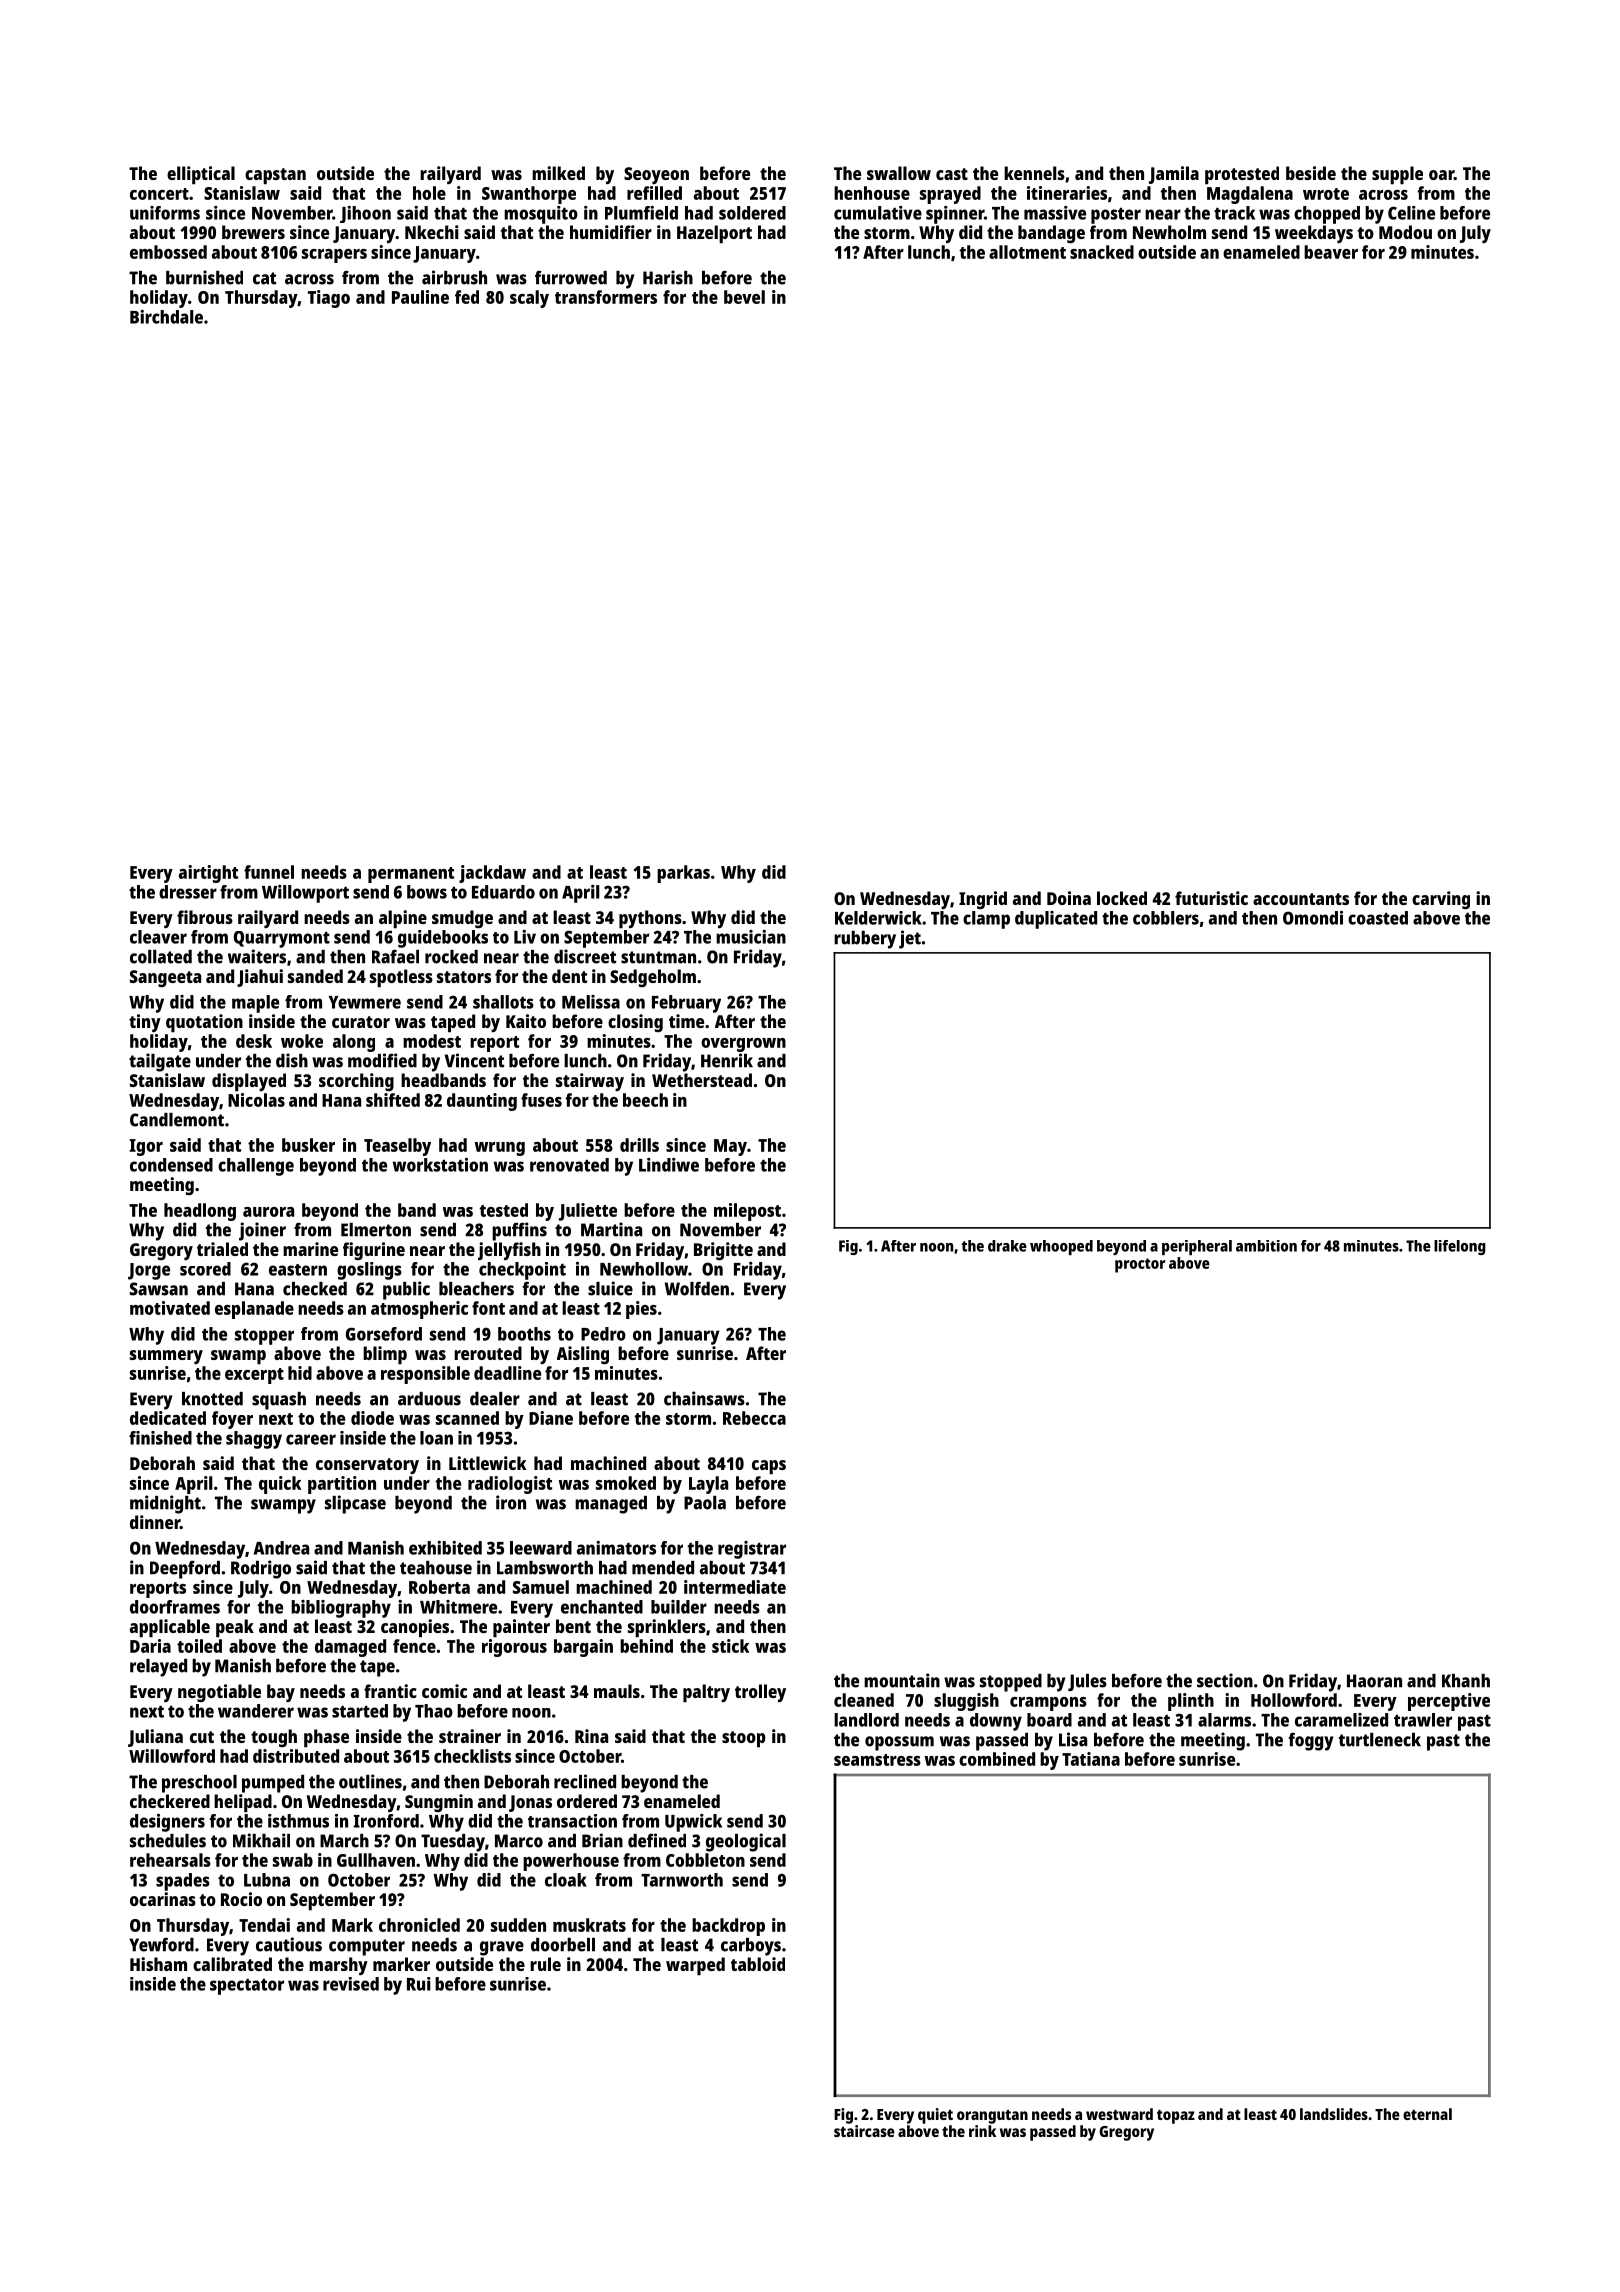  Describe the element at coordinates (705, 1503) in the image. I see `Paola` at that location.
